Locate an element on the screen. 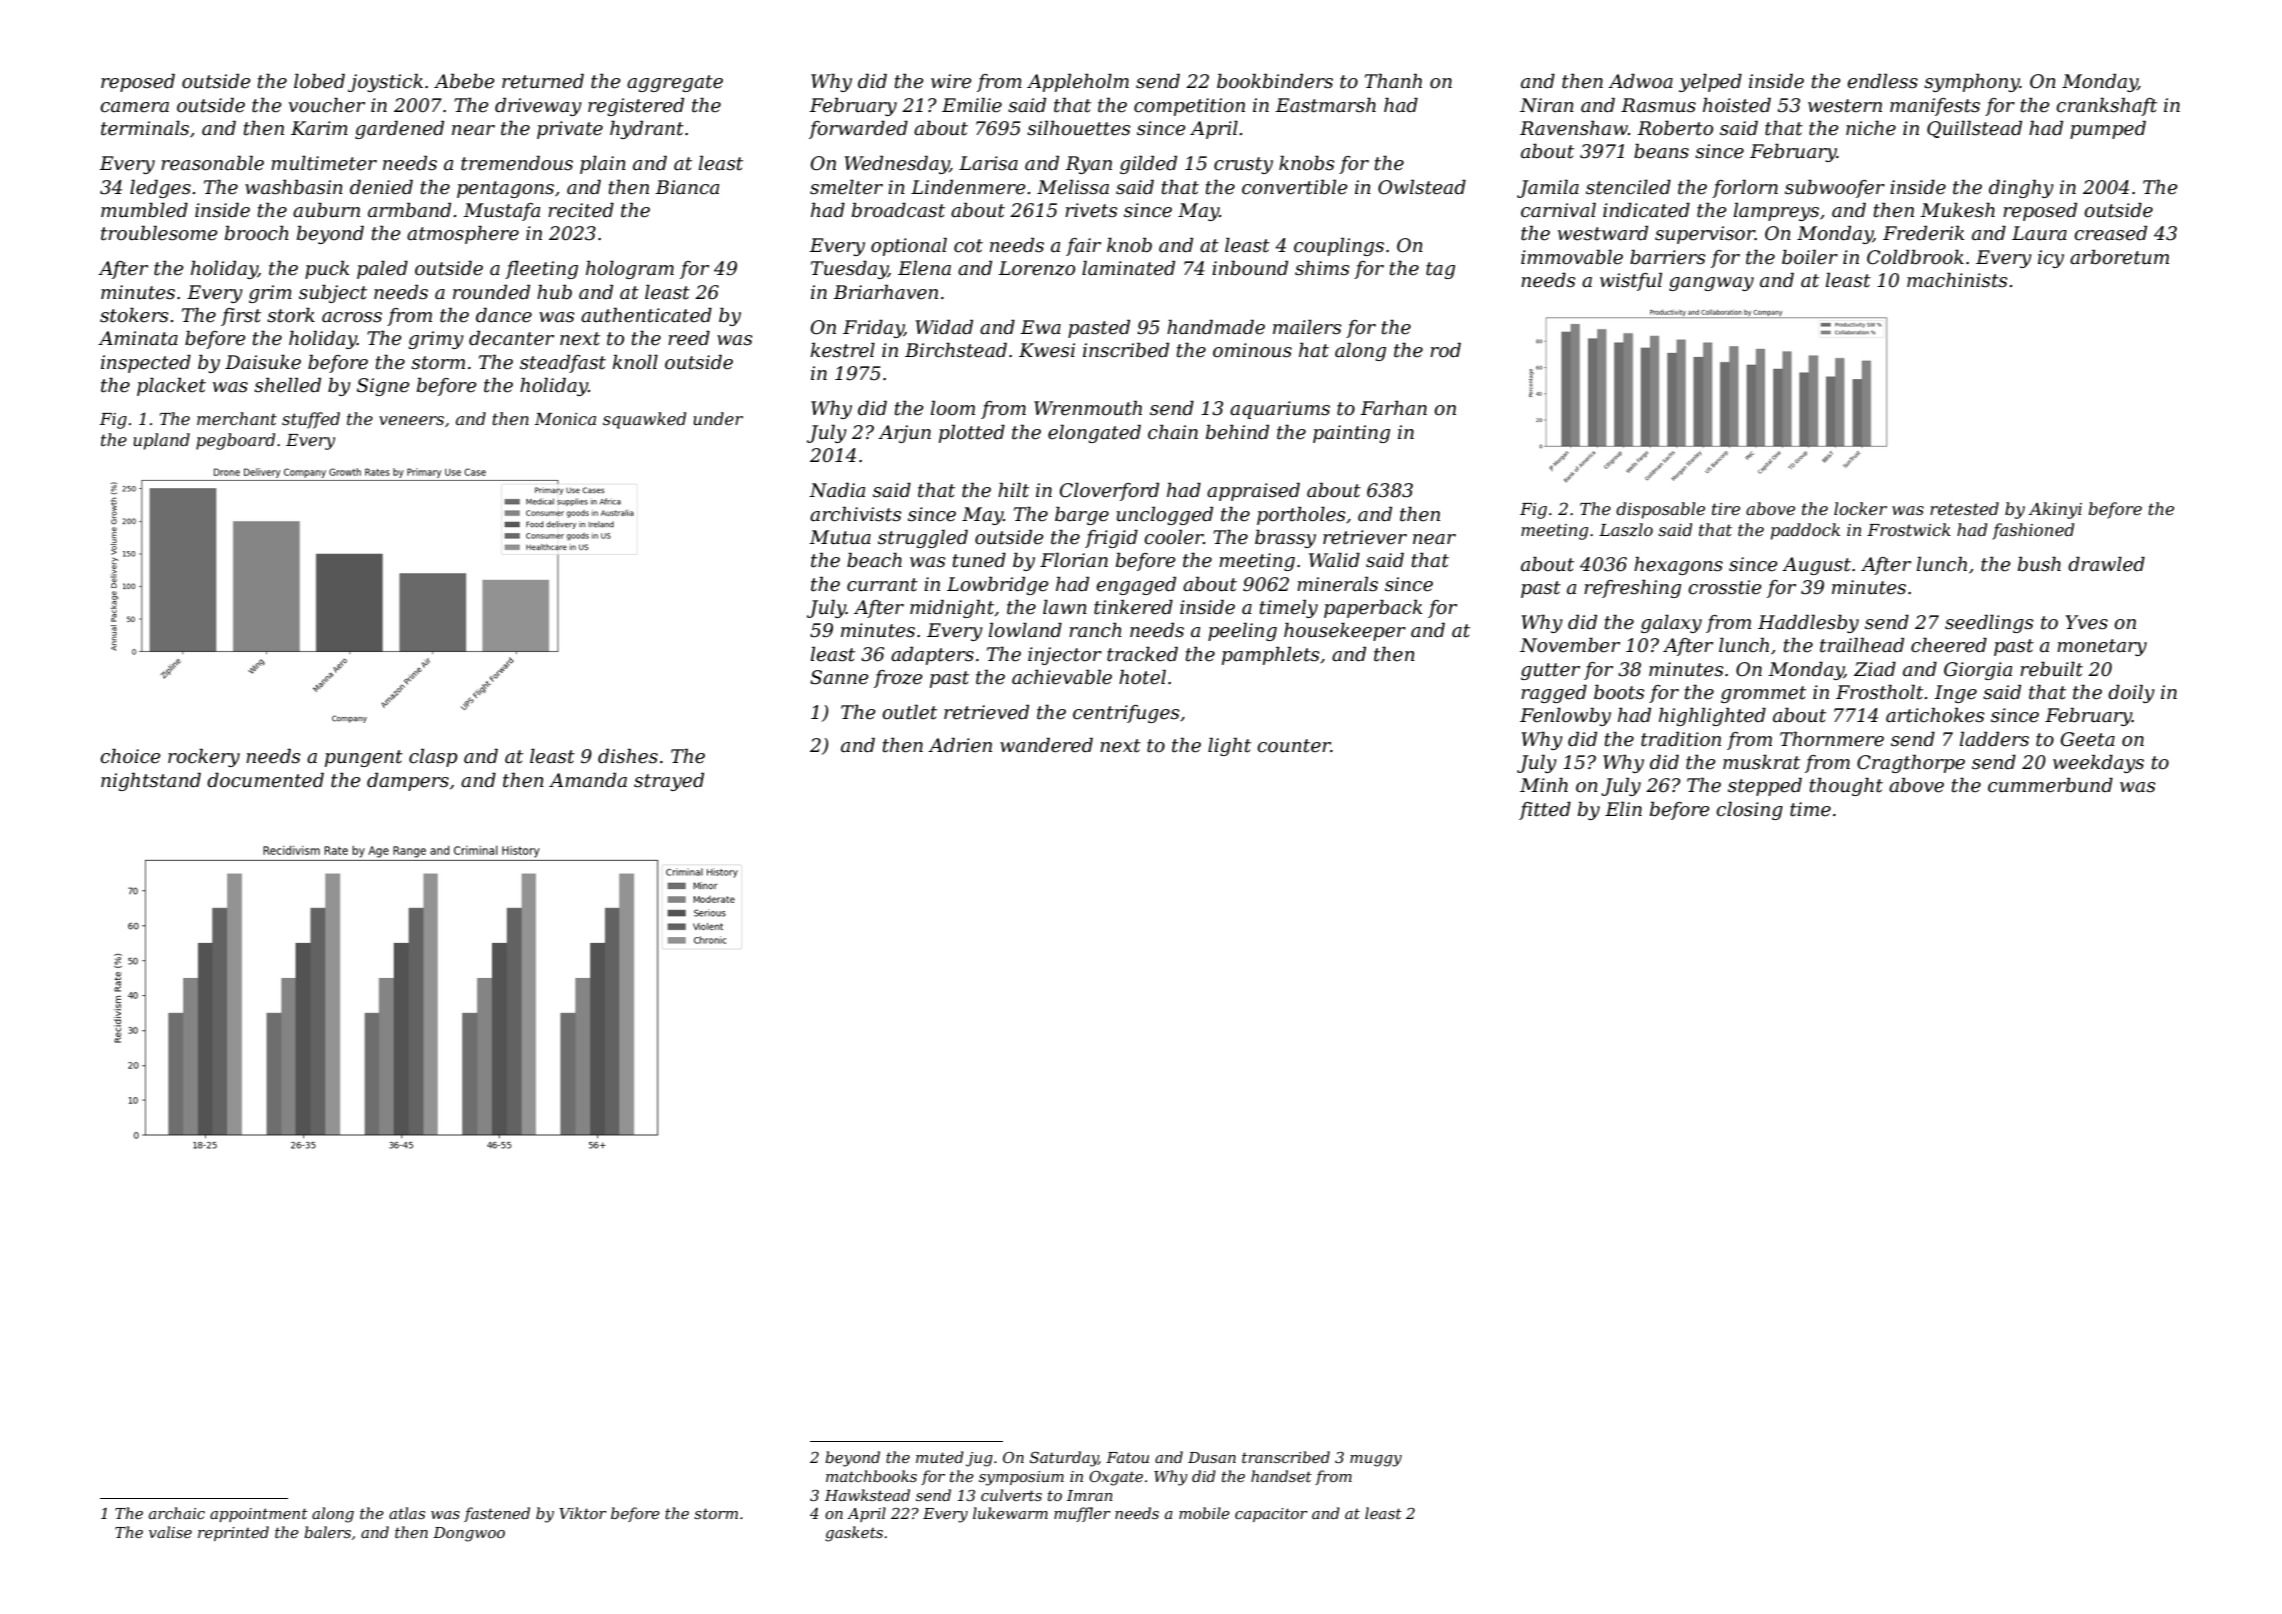  hologram is located at coordinates (630, 270).
